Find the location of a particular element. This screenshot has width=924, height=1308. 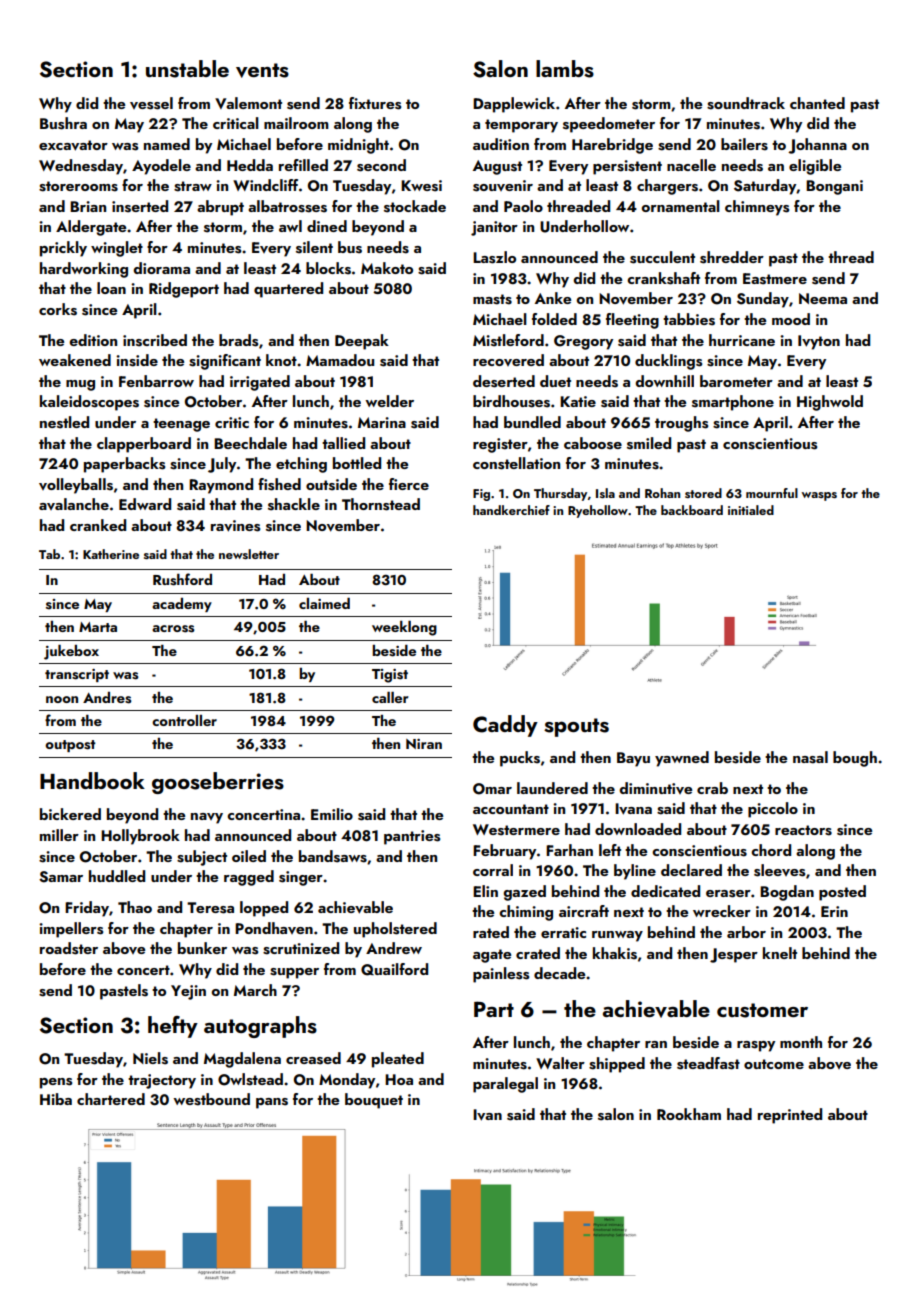

lopped is located at coordinates (264, 909).
